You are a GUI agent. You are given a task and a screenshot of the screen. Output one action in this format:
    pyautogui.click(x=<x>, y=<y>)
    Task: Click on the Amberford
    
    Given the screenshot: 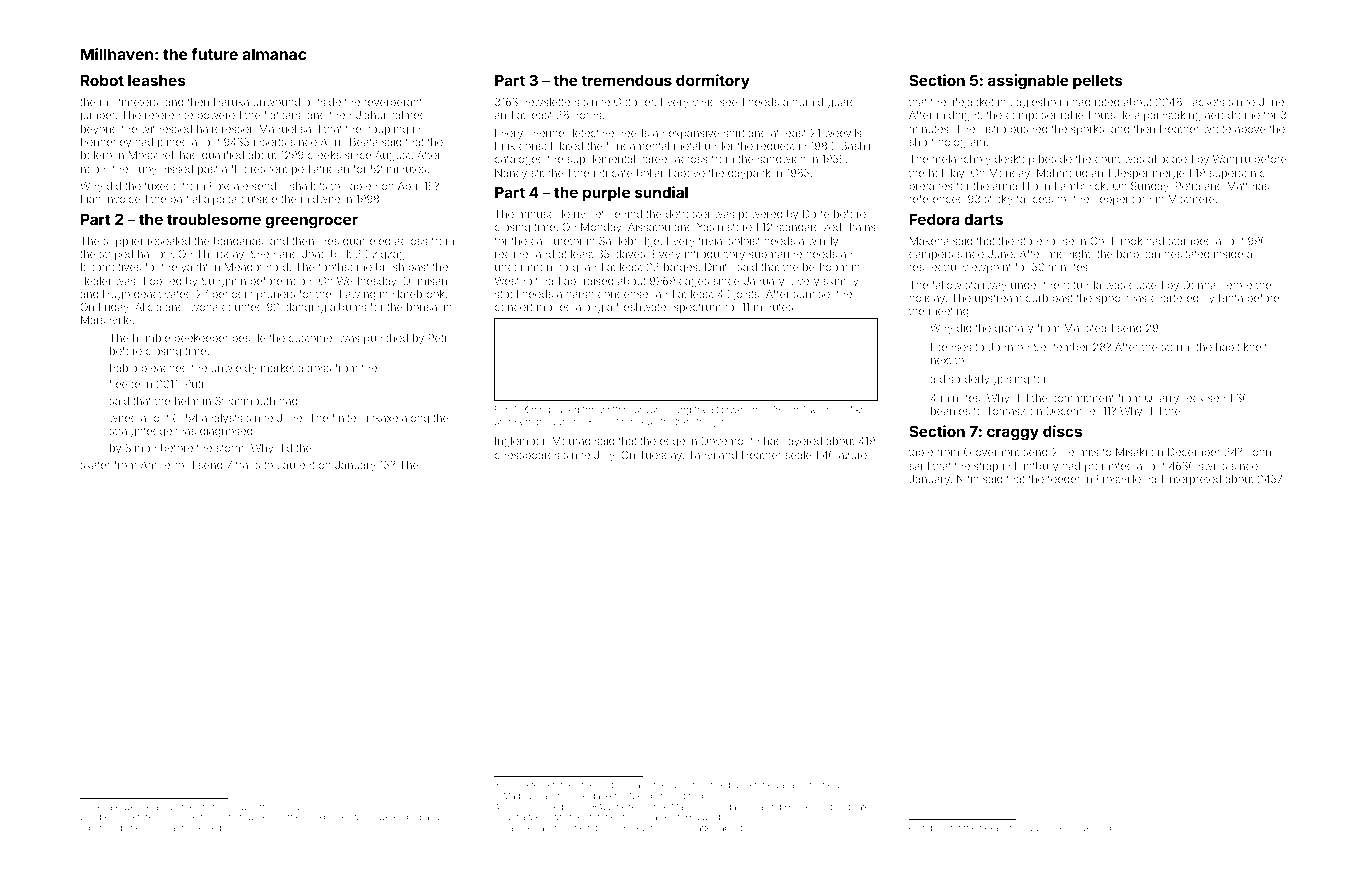 What is the action you would take?
    pyautogui.click(x=167, y=464)
